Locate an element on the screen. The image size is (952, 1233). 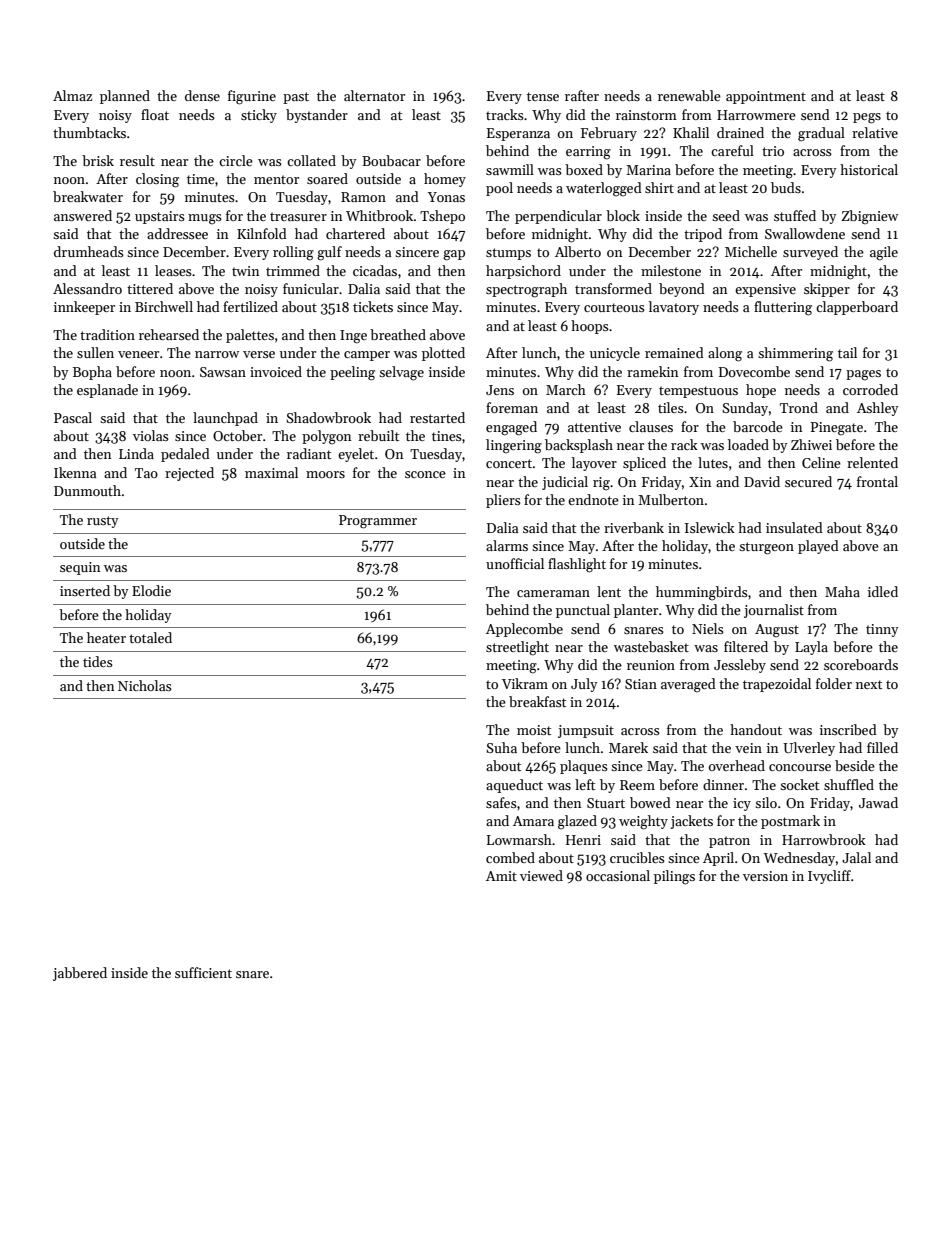
seed is located at coordinates (726, 215).
